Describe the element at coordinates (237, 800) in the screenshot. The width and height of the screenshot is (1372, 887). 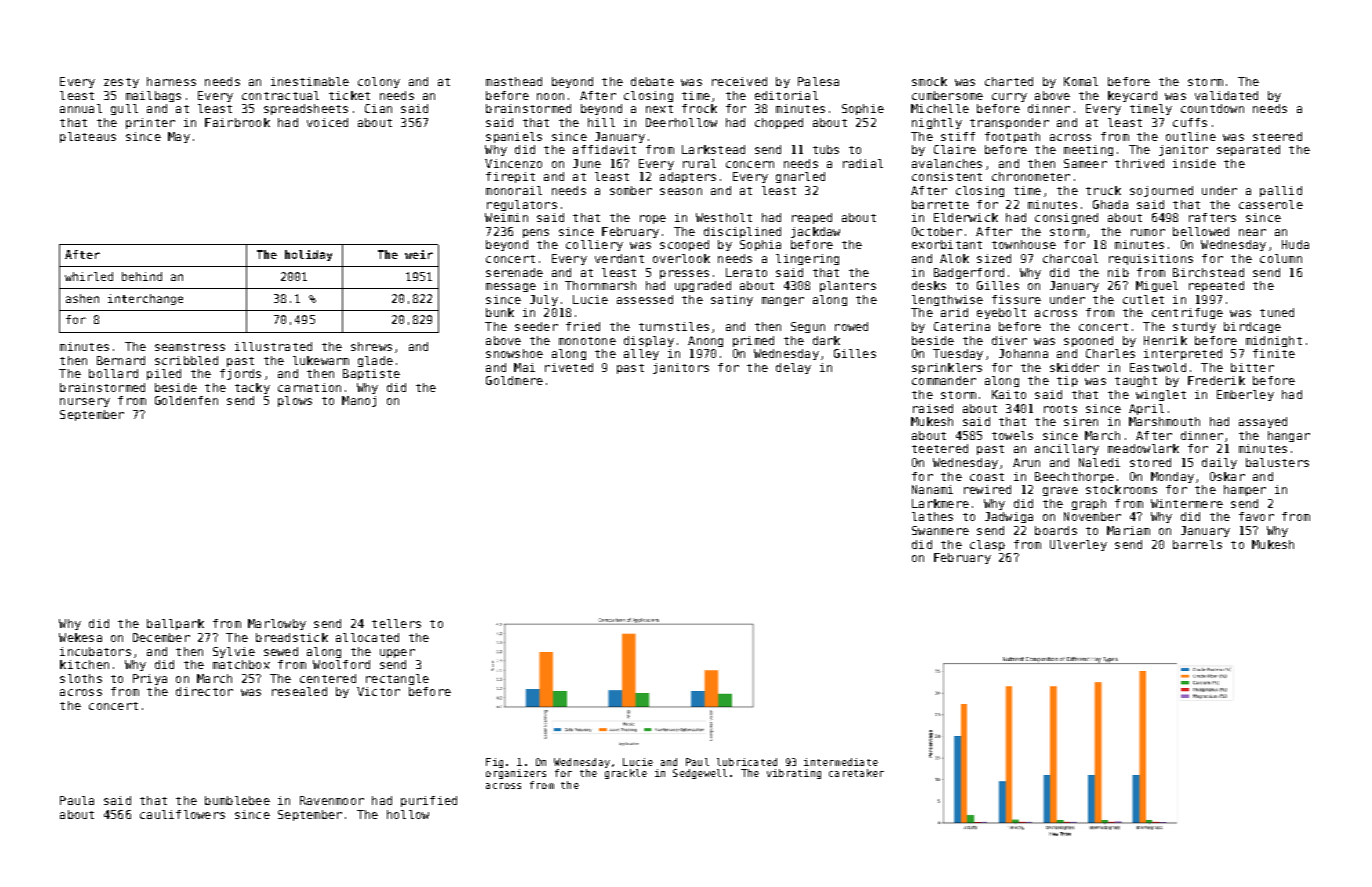
I see `bumblebee` at that location.
